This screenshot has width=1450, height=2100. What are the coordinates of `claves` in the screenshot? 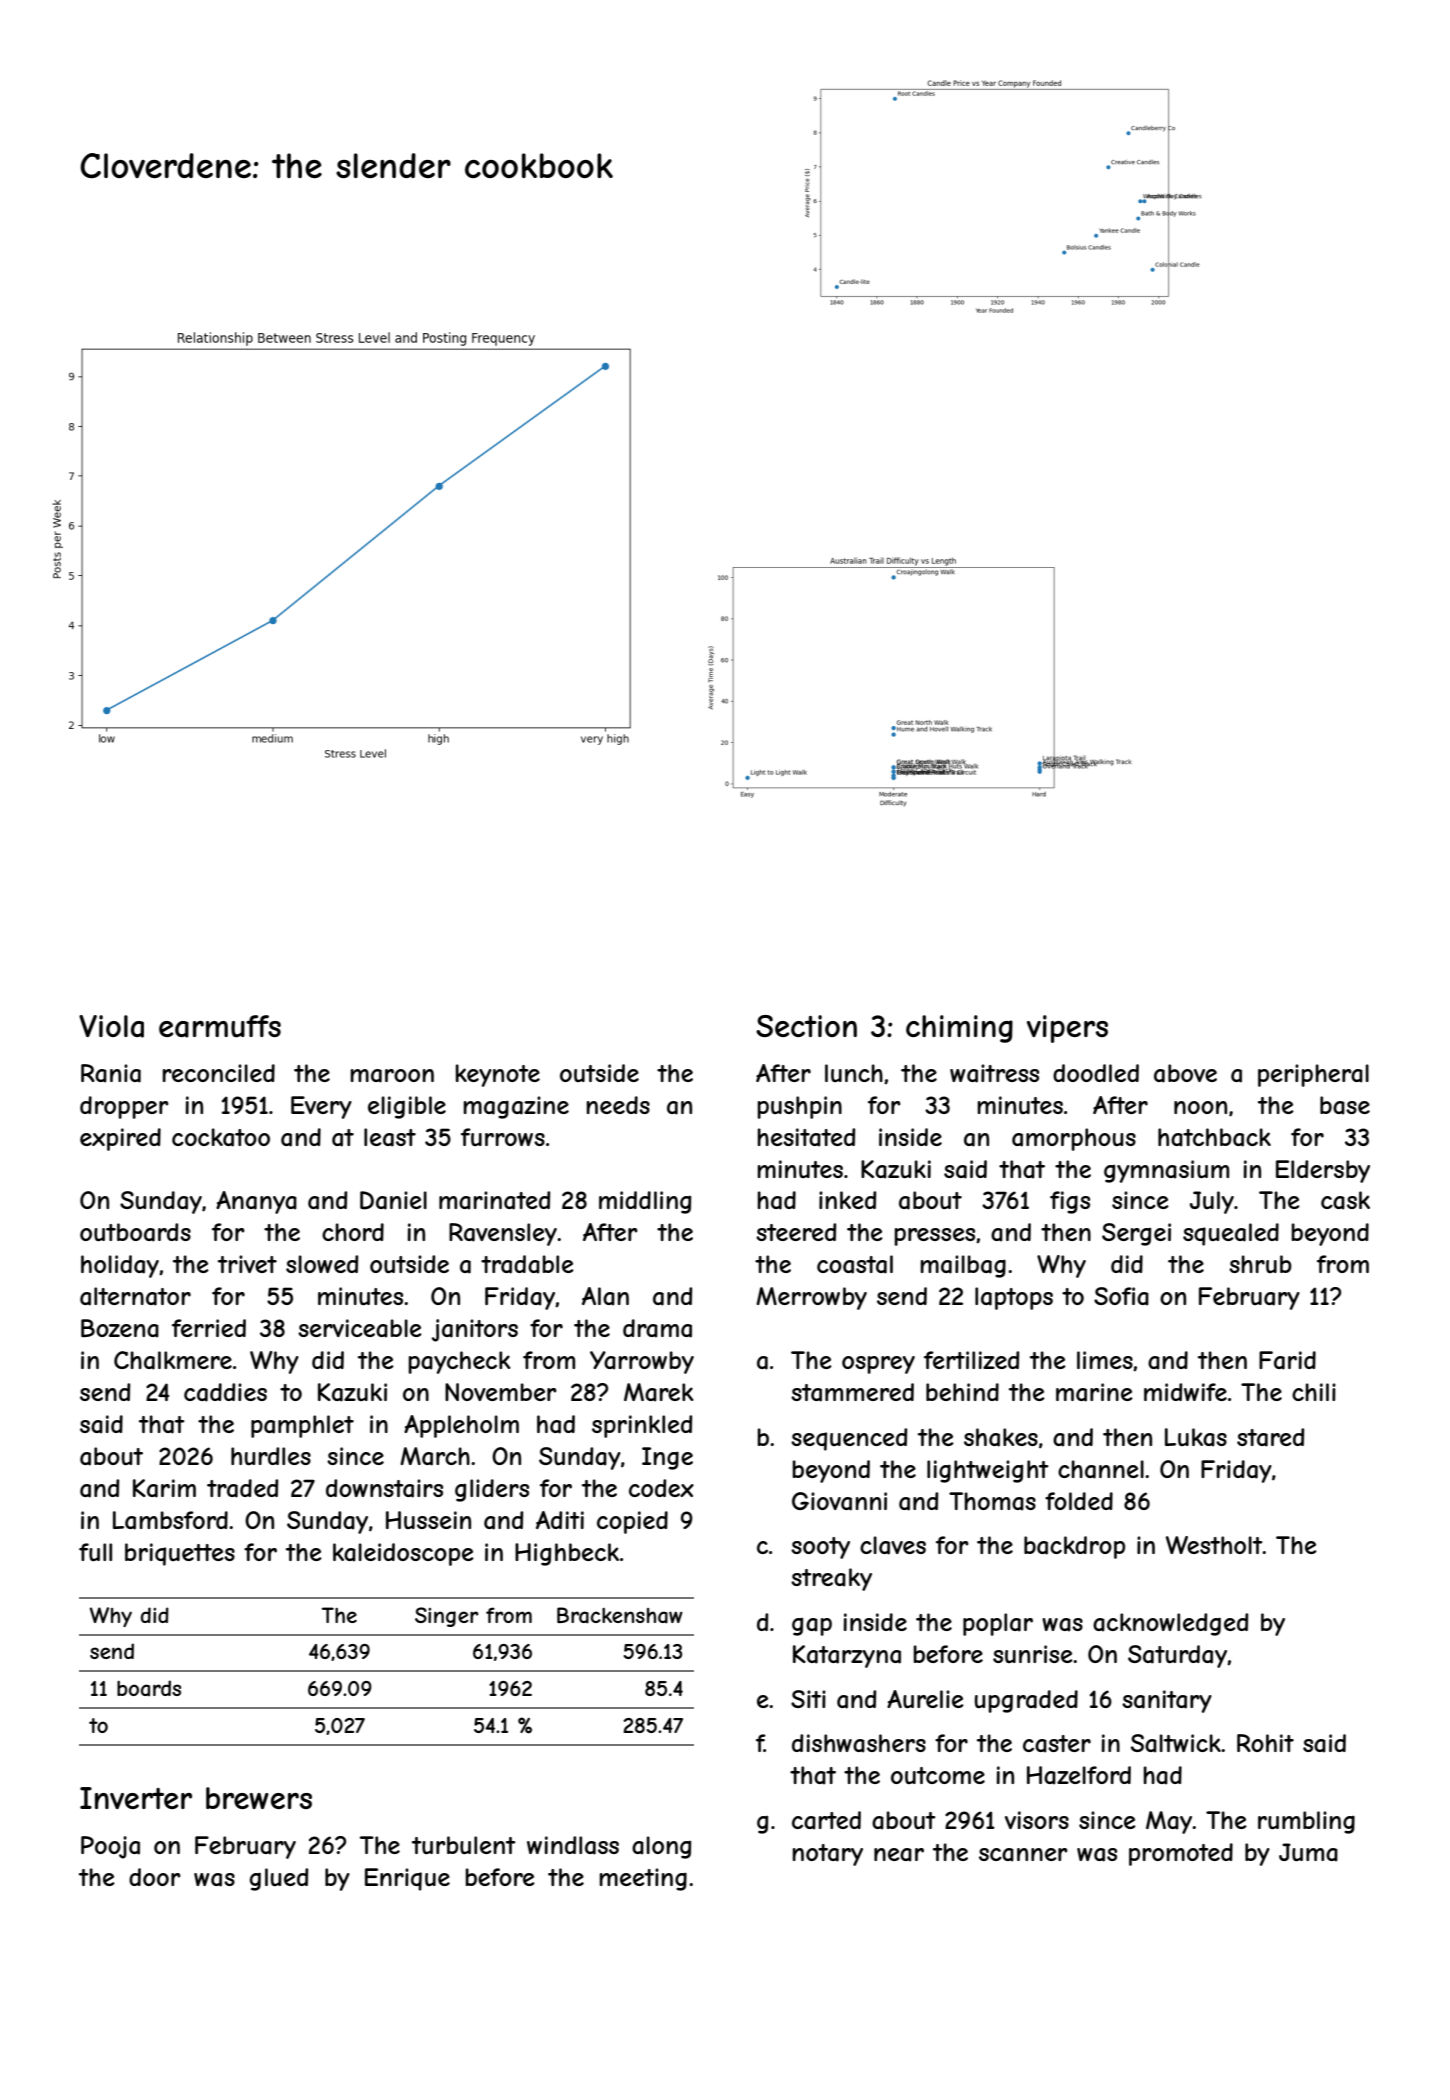 It's located at (893, 1545).
